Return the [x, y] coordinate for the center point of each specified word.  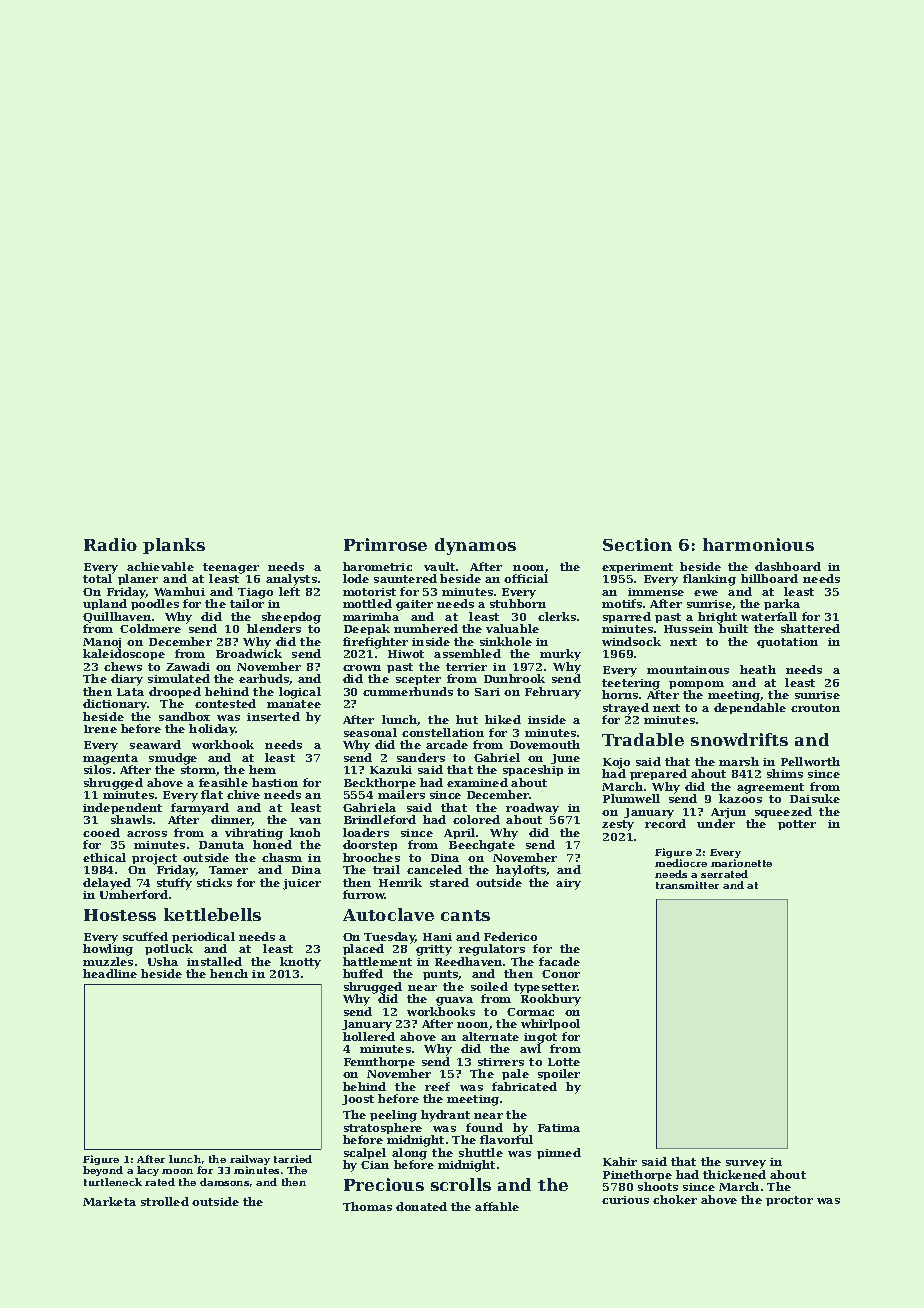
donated [421, 1206]
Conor [561, 974]
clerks [557, 616]
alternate [490, 1036]
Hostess [120, 915]
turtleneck [113, 1182]
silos [97, 770]
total [97, 578]
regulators [492, 950]
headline [110, 973]
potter [797, 825]
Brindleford [380, 819]
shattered [810, 628]
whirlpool [550, 1024]
